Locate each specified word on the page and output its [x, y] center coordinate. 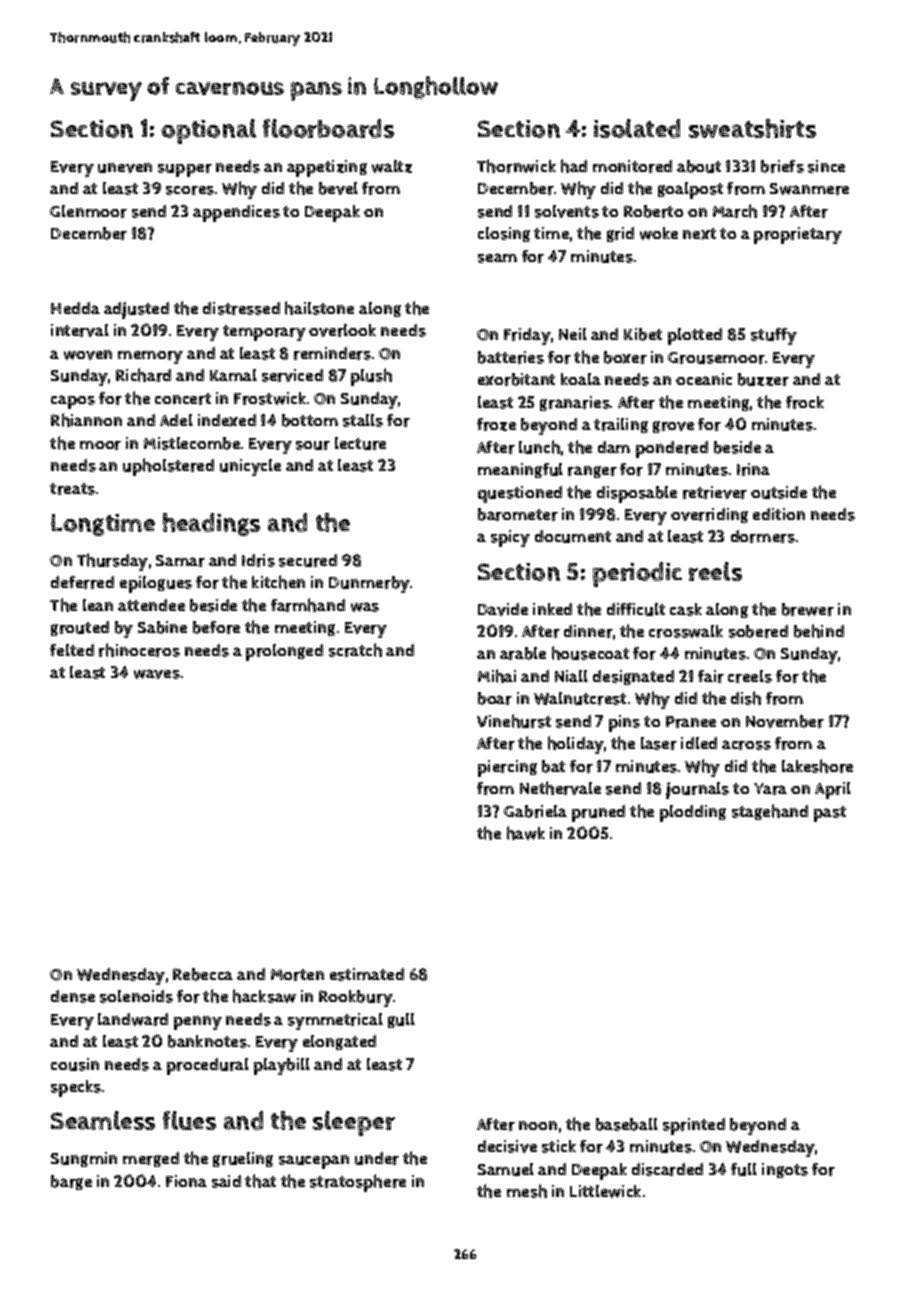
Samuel [506, 1169]
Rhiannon [86, 420]
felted [72, 650]
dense [73, 996]
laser [659, 743]
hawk [526, 833]
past [830, 814]
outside [779, 492]
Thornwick [516, 166]
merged [151, 1159]
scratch [355, 650]
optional [208, 131]
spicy [510, 538]
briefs [782, 166]
